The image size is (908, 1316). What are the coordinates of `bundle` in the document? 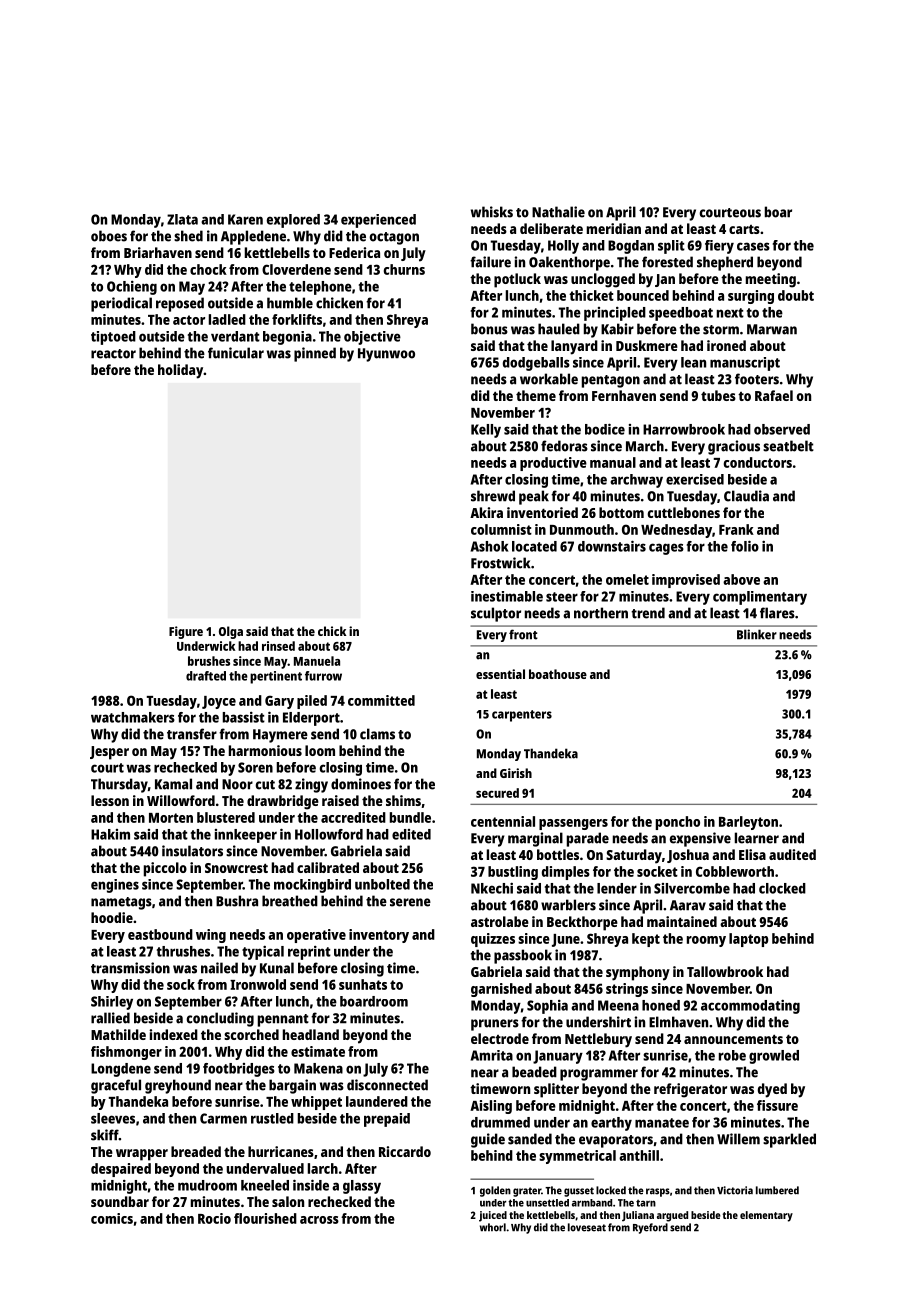 It's located at (410, 817).
